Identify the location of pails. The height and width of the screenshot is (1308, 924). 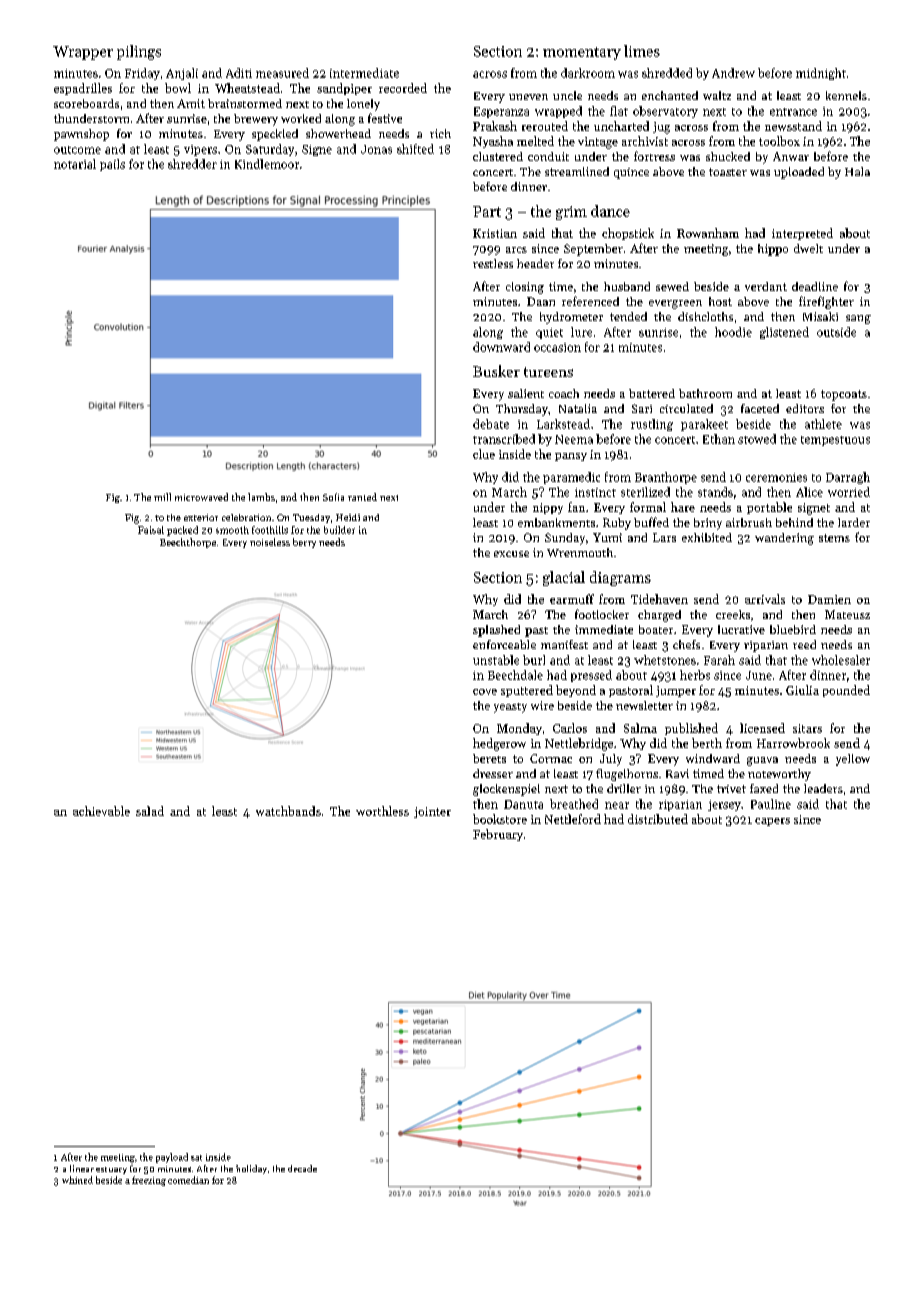
(112, 165).
